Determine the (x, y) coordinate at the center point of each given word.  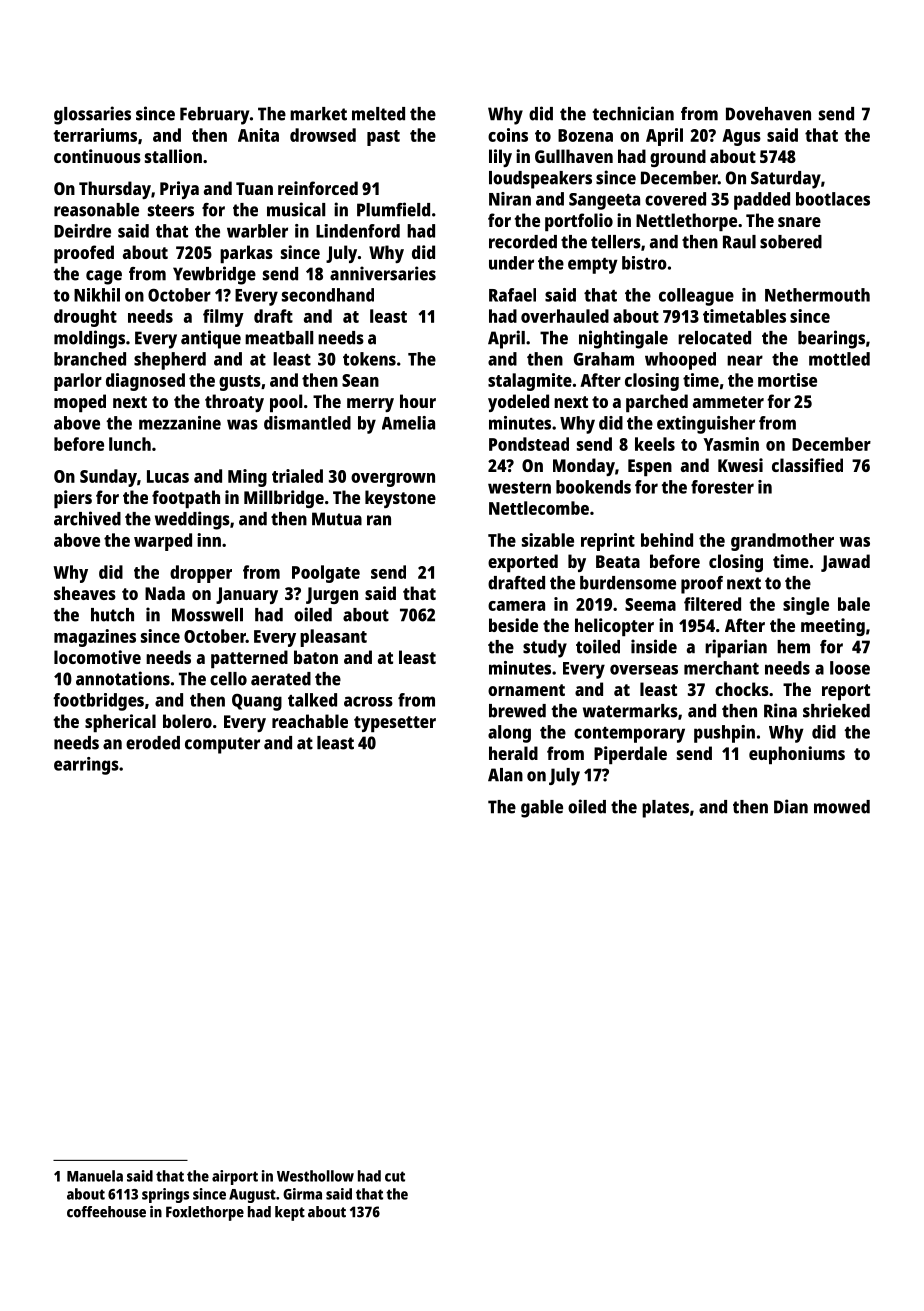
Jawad (845, 563)
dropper (201, 574)
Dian (791, 806)
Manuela (95, 1176)
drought (85, 318)
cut (395, 1176)
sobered (791, 242)
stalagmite (530, 382)
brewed (517, 711)
